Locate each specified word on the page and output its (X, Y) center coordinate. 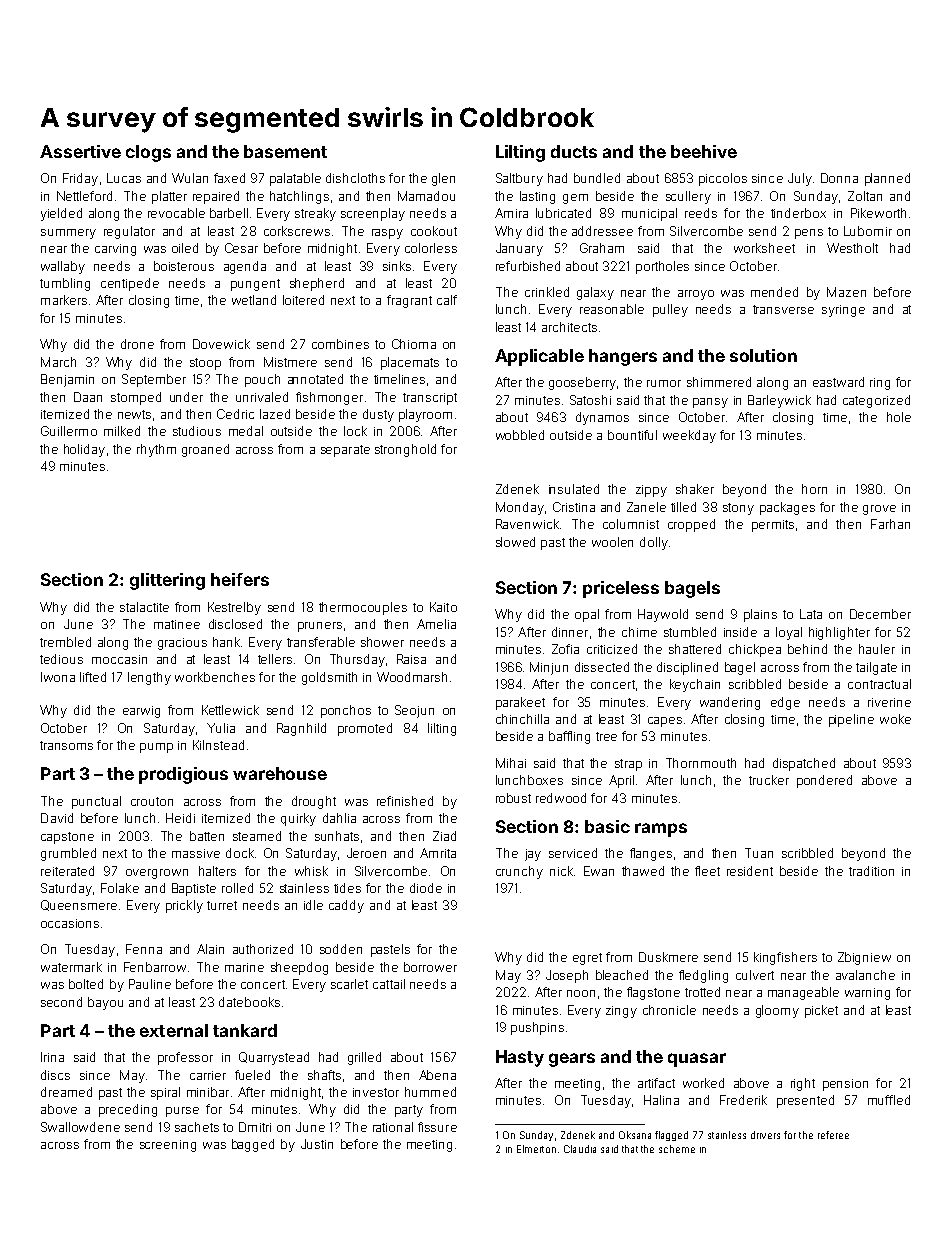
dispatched (804, 764)
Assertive (80, 151)
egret (587, 959)
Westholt (852, 248)
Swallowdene (80, 1127)
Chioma (414, 344)
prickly (184, 906)
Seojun (414, 711)
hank (226, 642)
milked (122, 431)
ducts (574, 151)
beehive (704, 151)
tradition (871, 871)
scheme (677, 1149)
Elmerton (536, 1149)
